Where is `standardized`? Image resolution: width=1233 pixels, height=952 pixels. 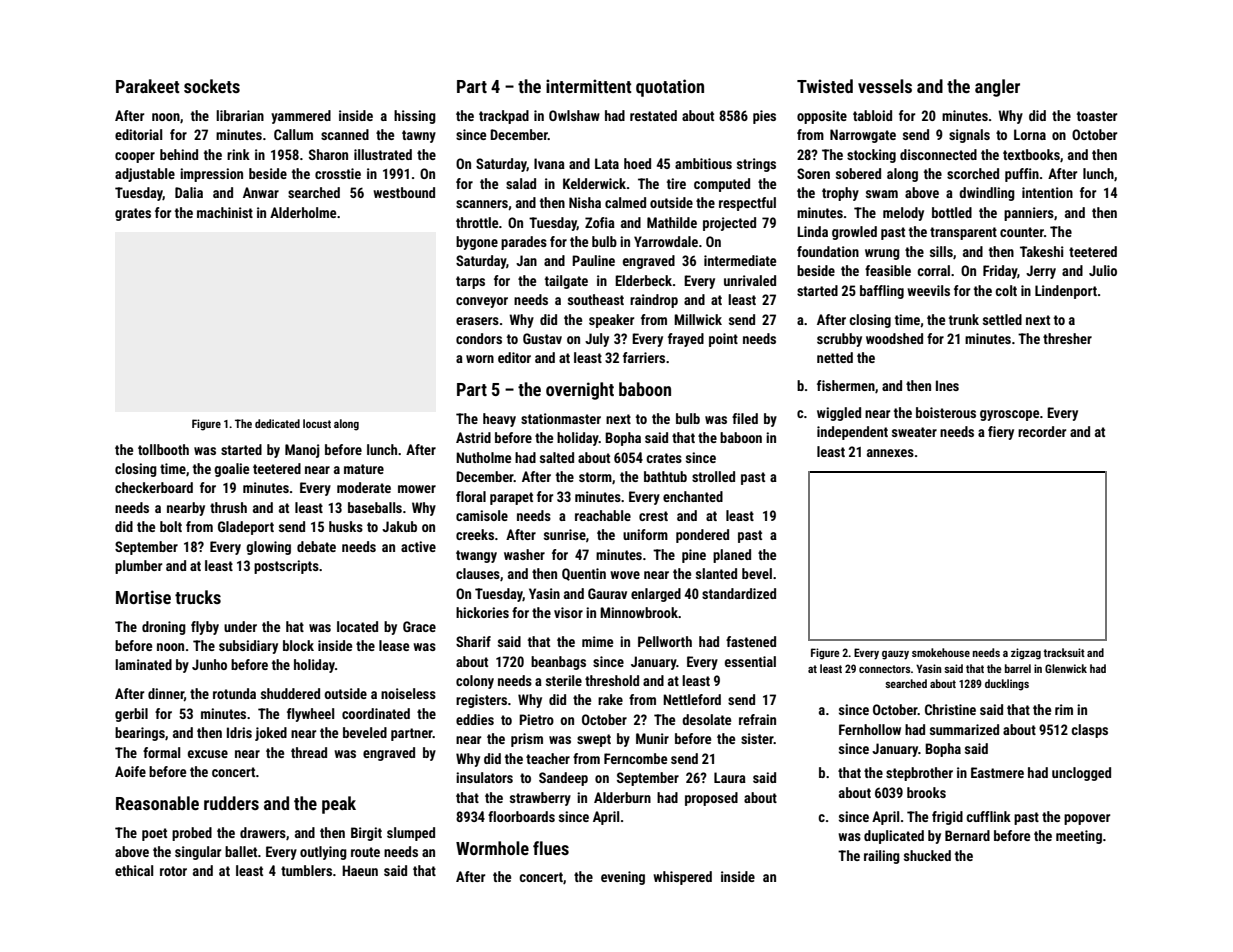 standardized is located at coordinates (739, 593).
